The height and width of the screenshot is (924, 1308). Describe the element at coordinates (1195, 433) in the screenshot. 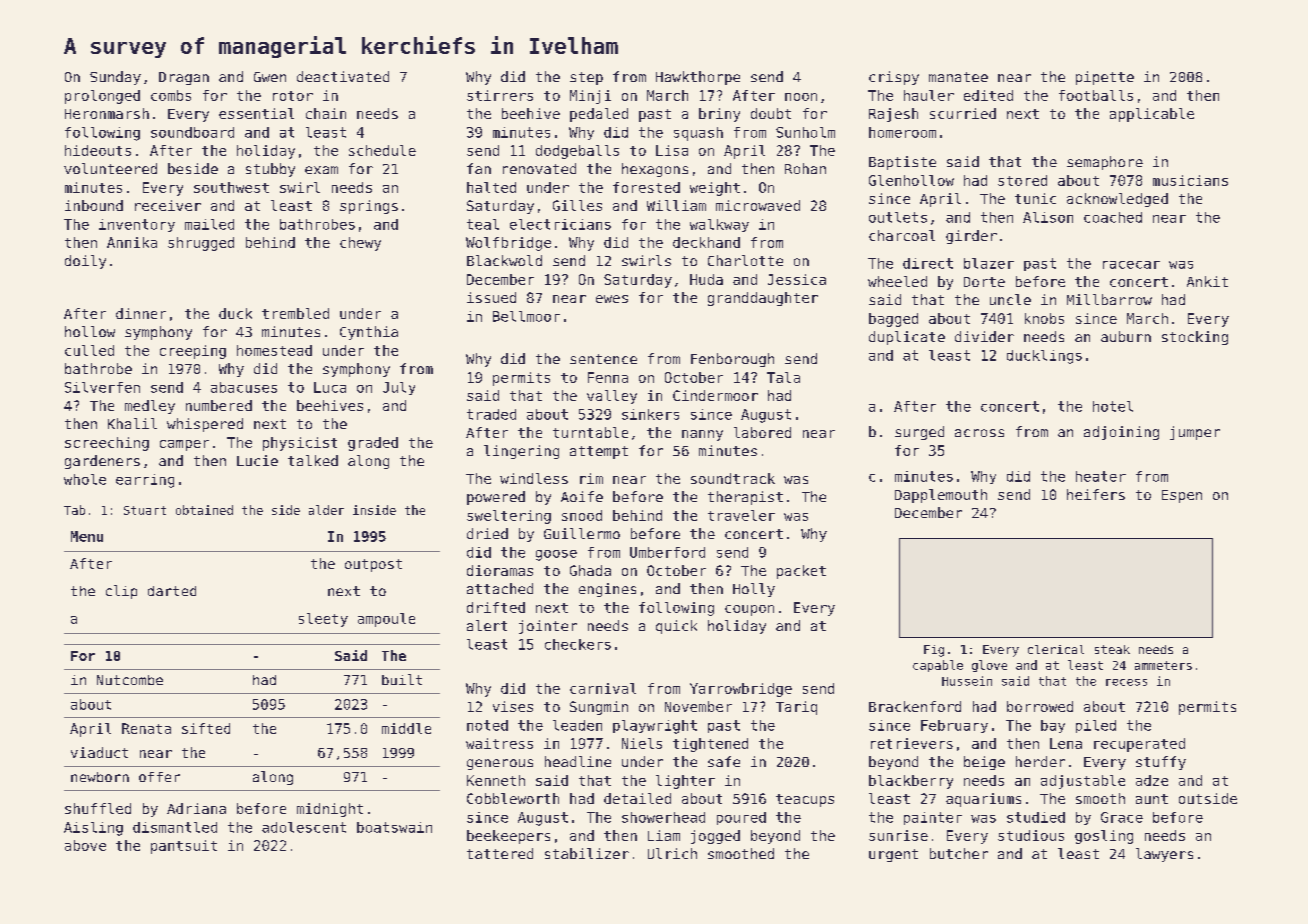

I see `jumper` at that location.
